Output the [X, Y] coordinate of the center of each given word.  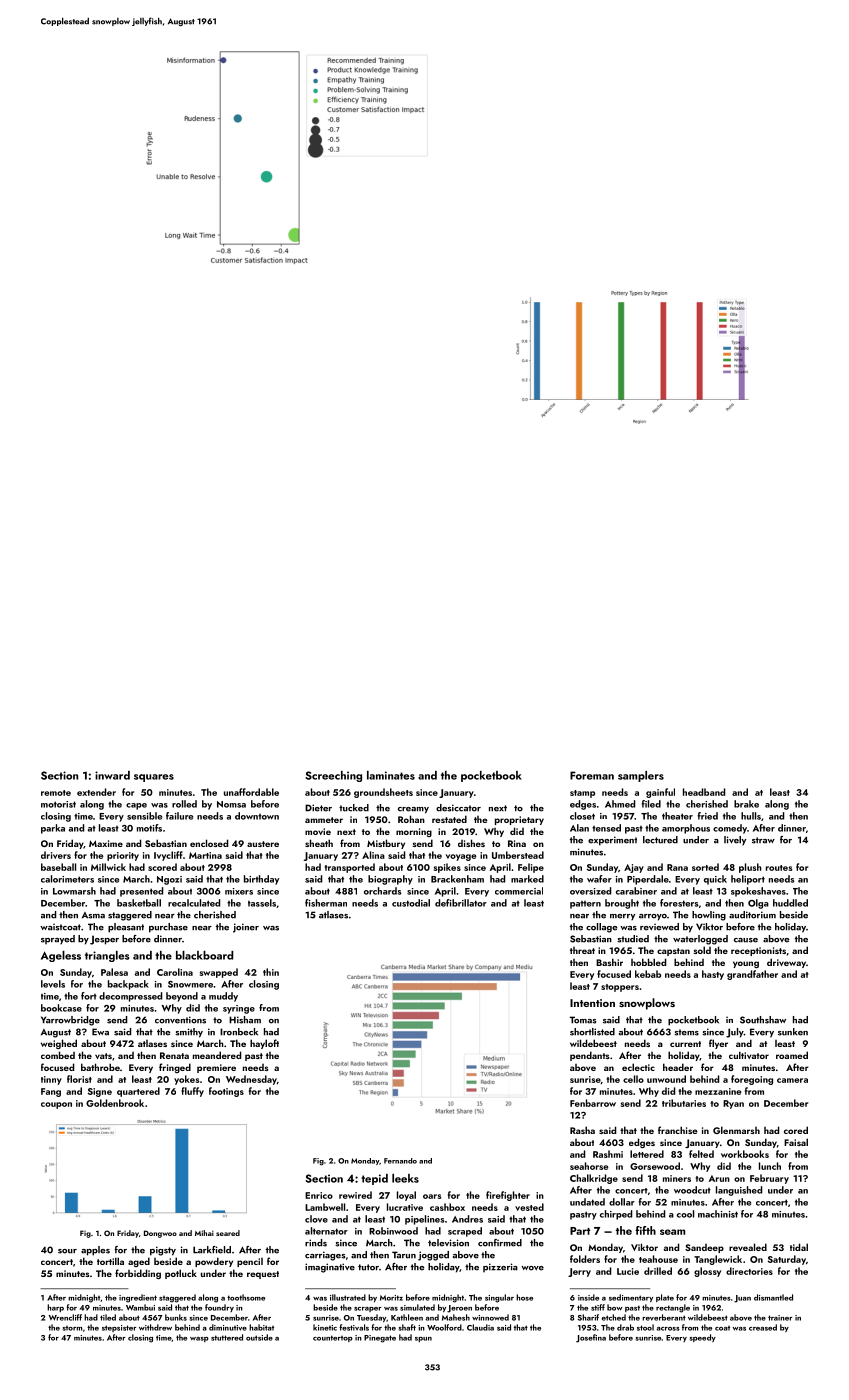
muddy [223, 997]
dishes [471, 843]
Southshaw [763, 1020]
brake [746, 804]
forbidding [138, 1274]
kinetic [325, 1327]
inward [112, 775]
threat [582, 950]
